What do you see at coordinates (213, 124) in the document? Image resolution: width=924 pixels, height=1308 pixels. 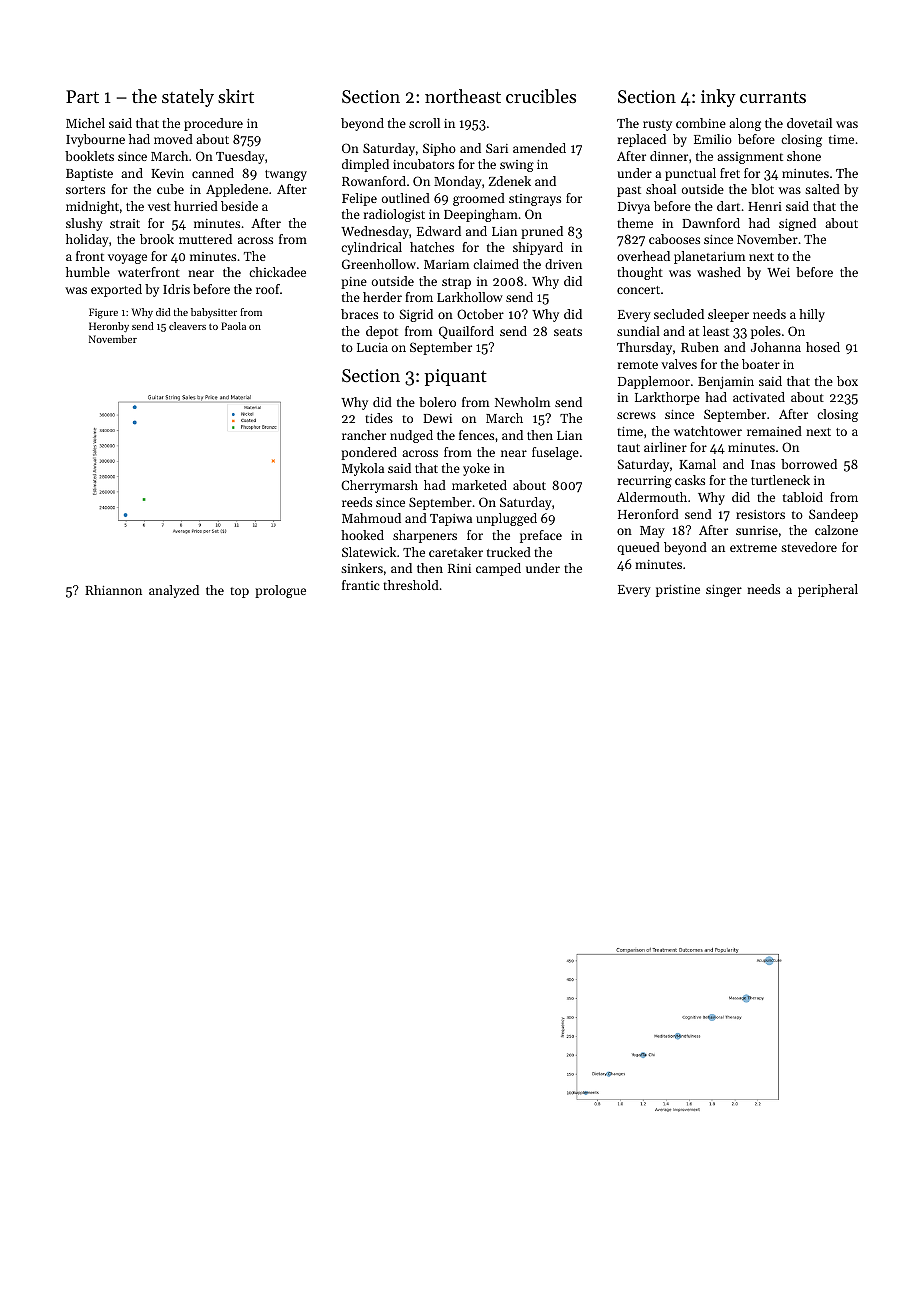 I see `procedure` at bounding box center [213, 124].
